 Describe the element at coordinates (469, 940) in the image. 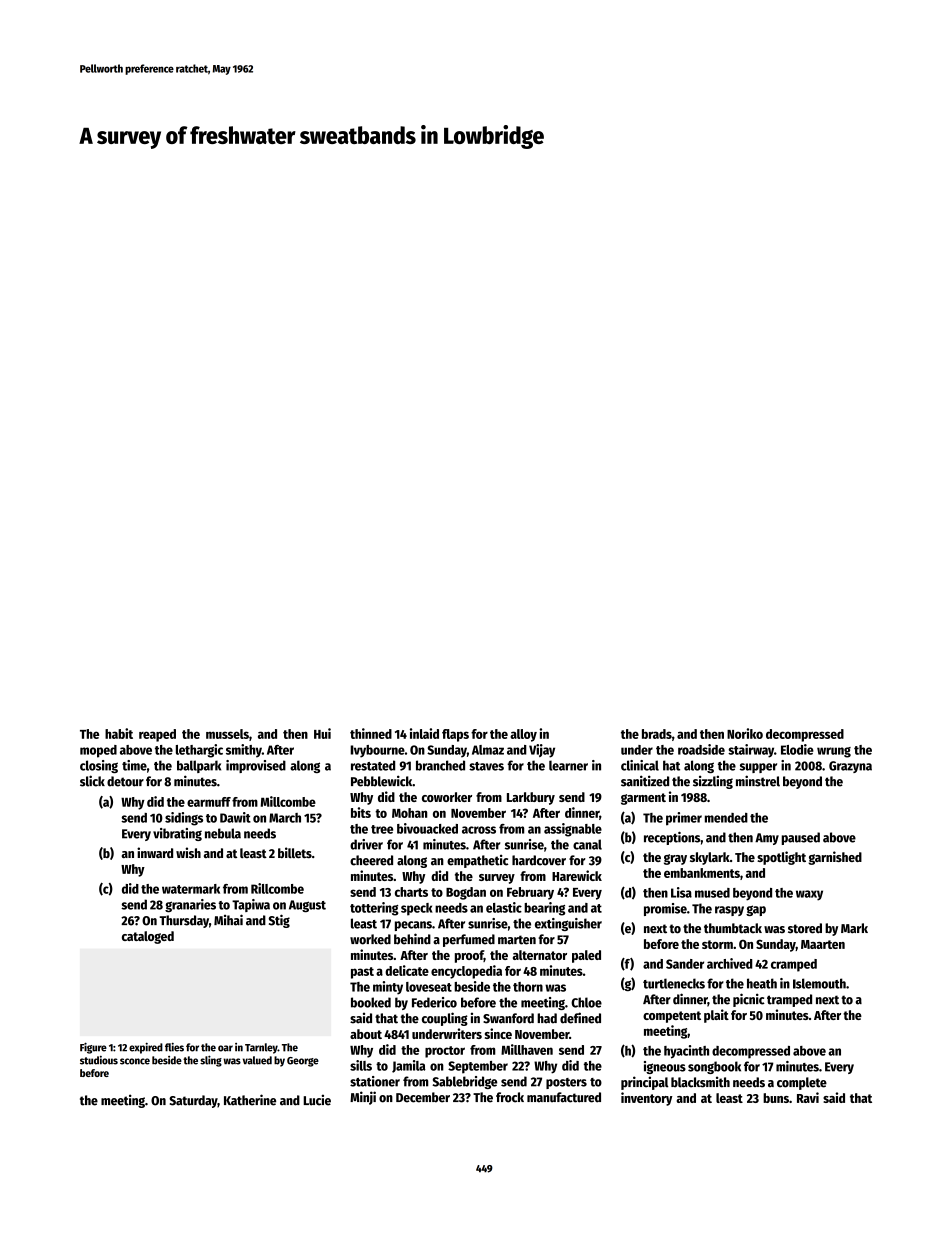

I see `perfumed` at that location.
